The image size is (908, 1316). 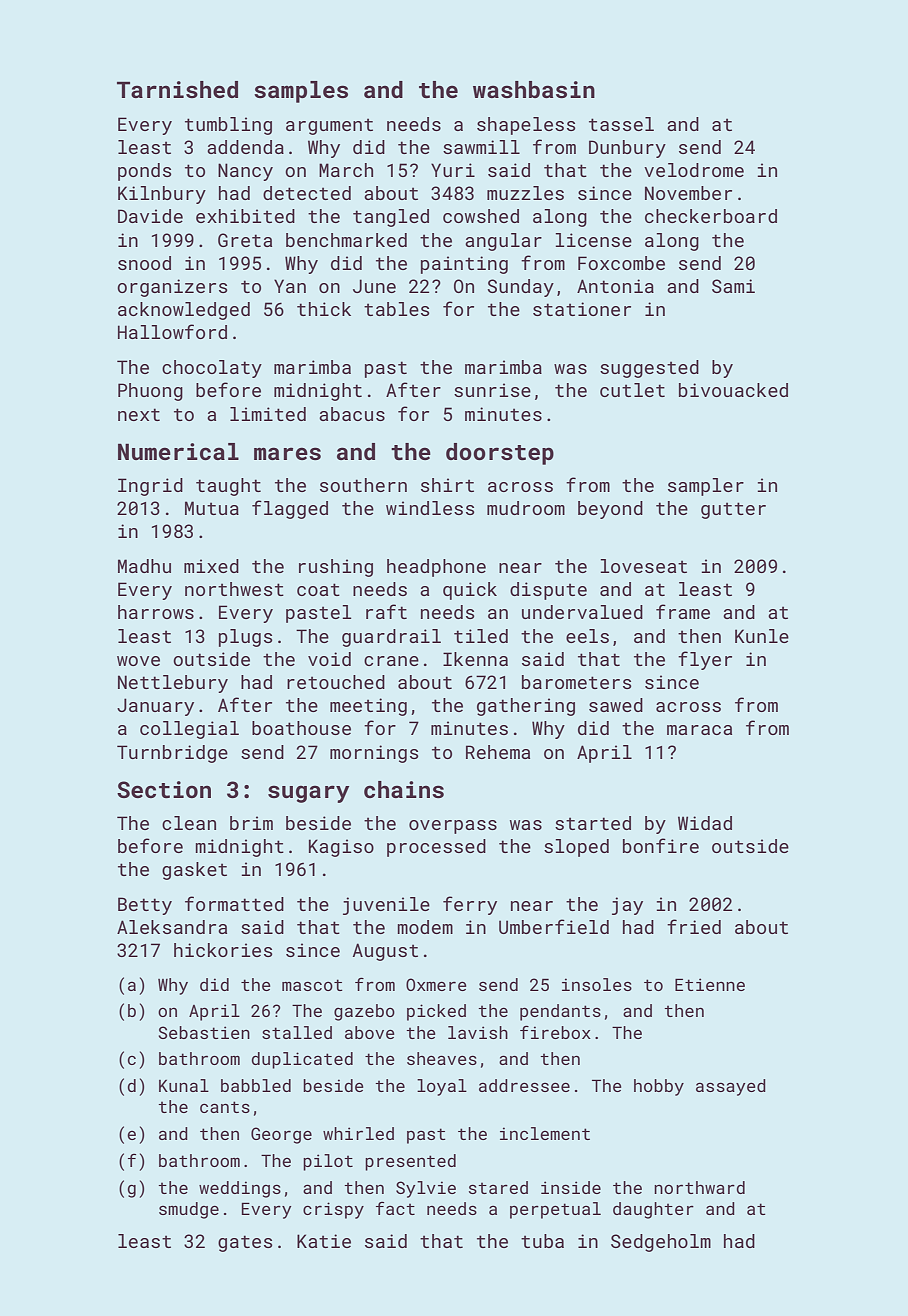 I want to click on washbasin, so click(x=534, y=89).
